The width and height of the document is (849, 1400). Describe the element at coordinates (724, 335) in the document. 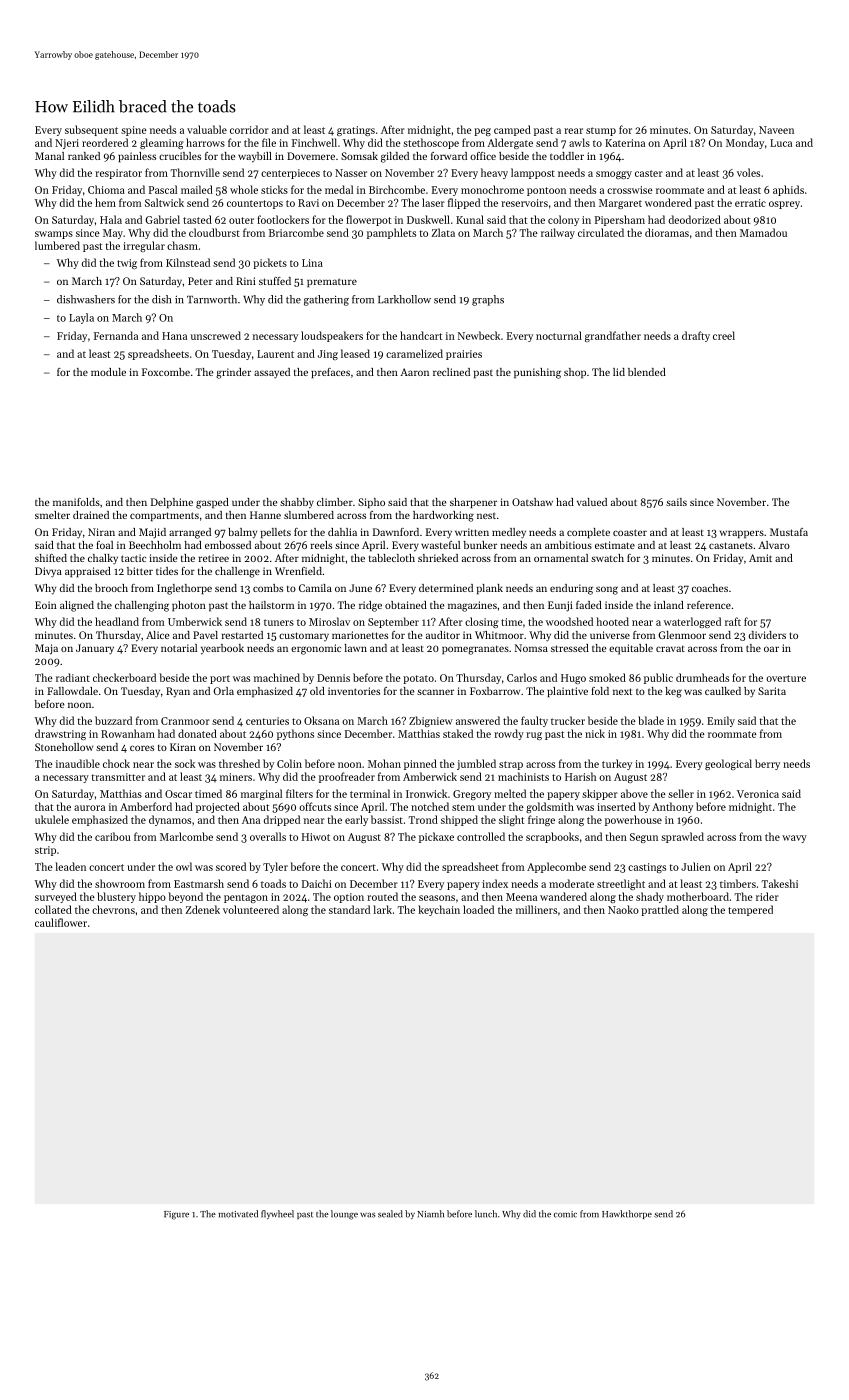

I see `creel` at that location.
